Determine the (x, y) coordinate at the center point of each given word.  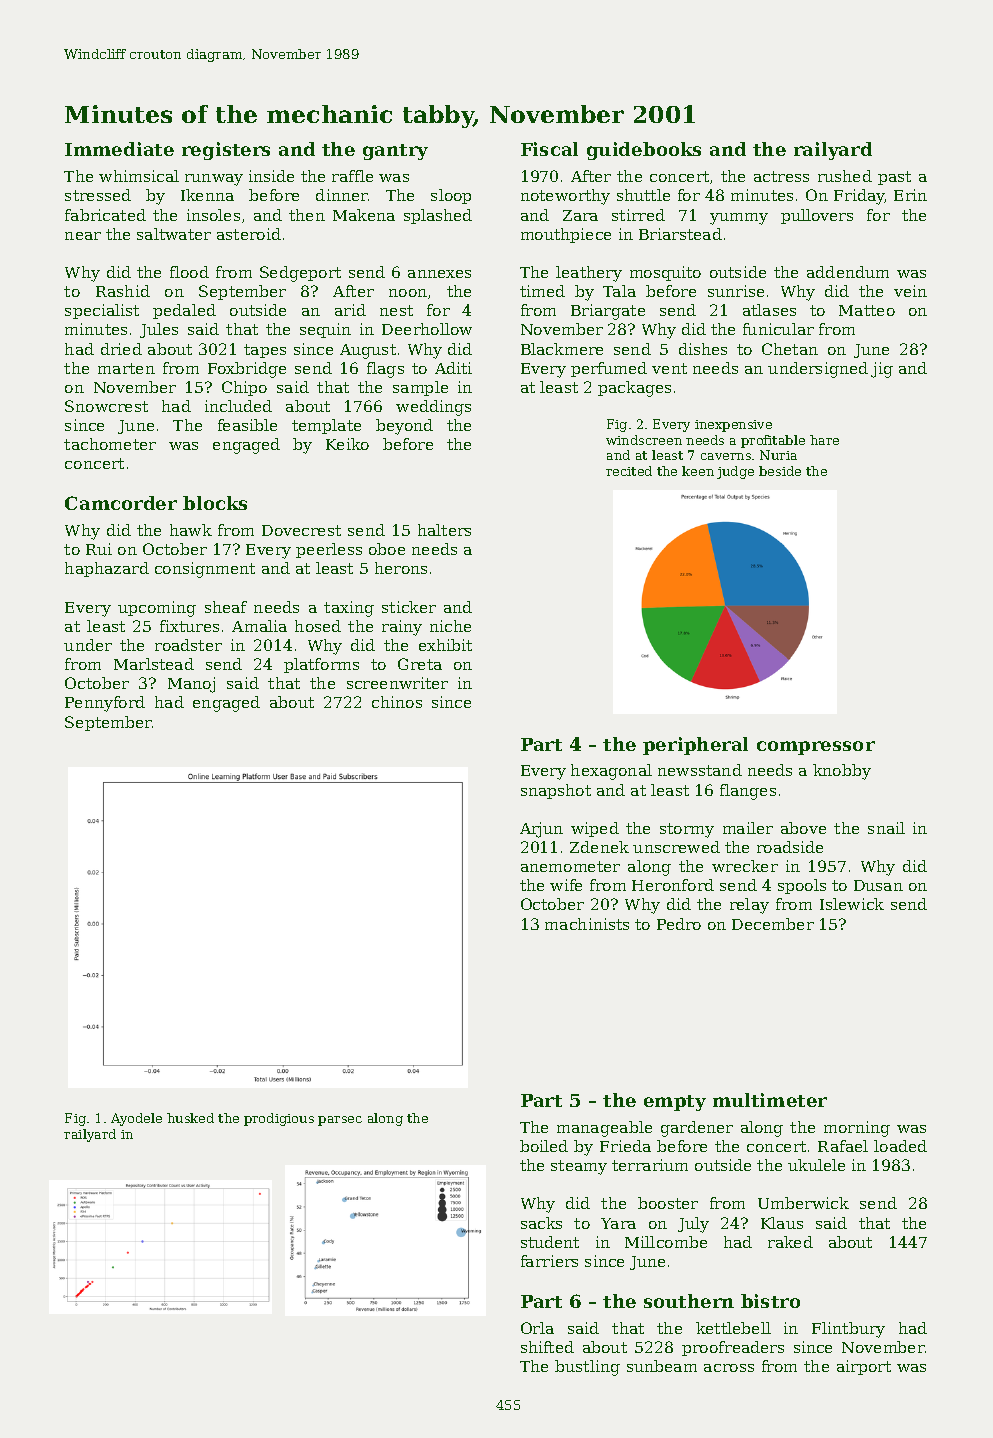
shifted (547, 1347)
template (326, 426)
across (729, 1368)
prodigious (279, 1119)
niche (450, 626)
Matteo (867, 310)
